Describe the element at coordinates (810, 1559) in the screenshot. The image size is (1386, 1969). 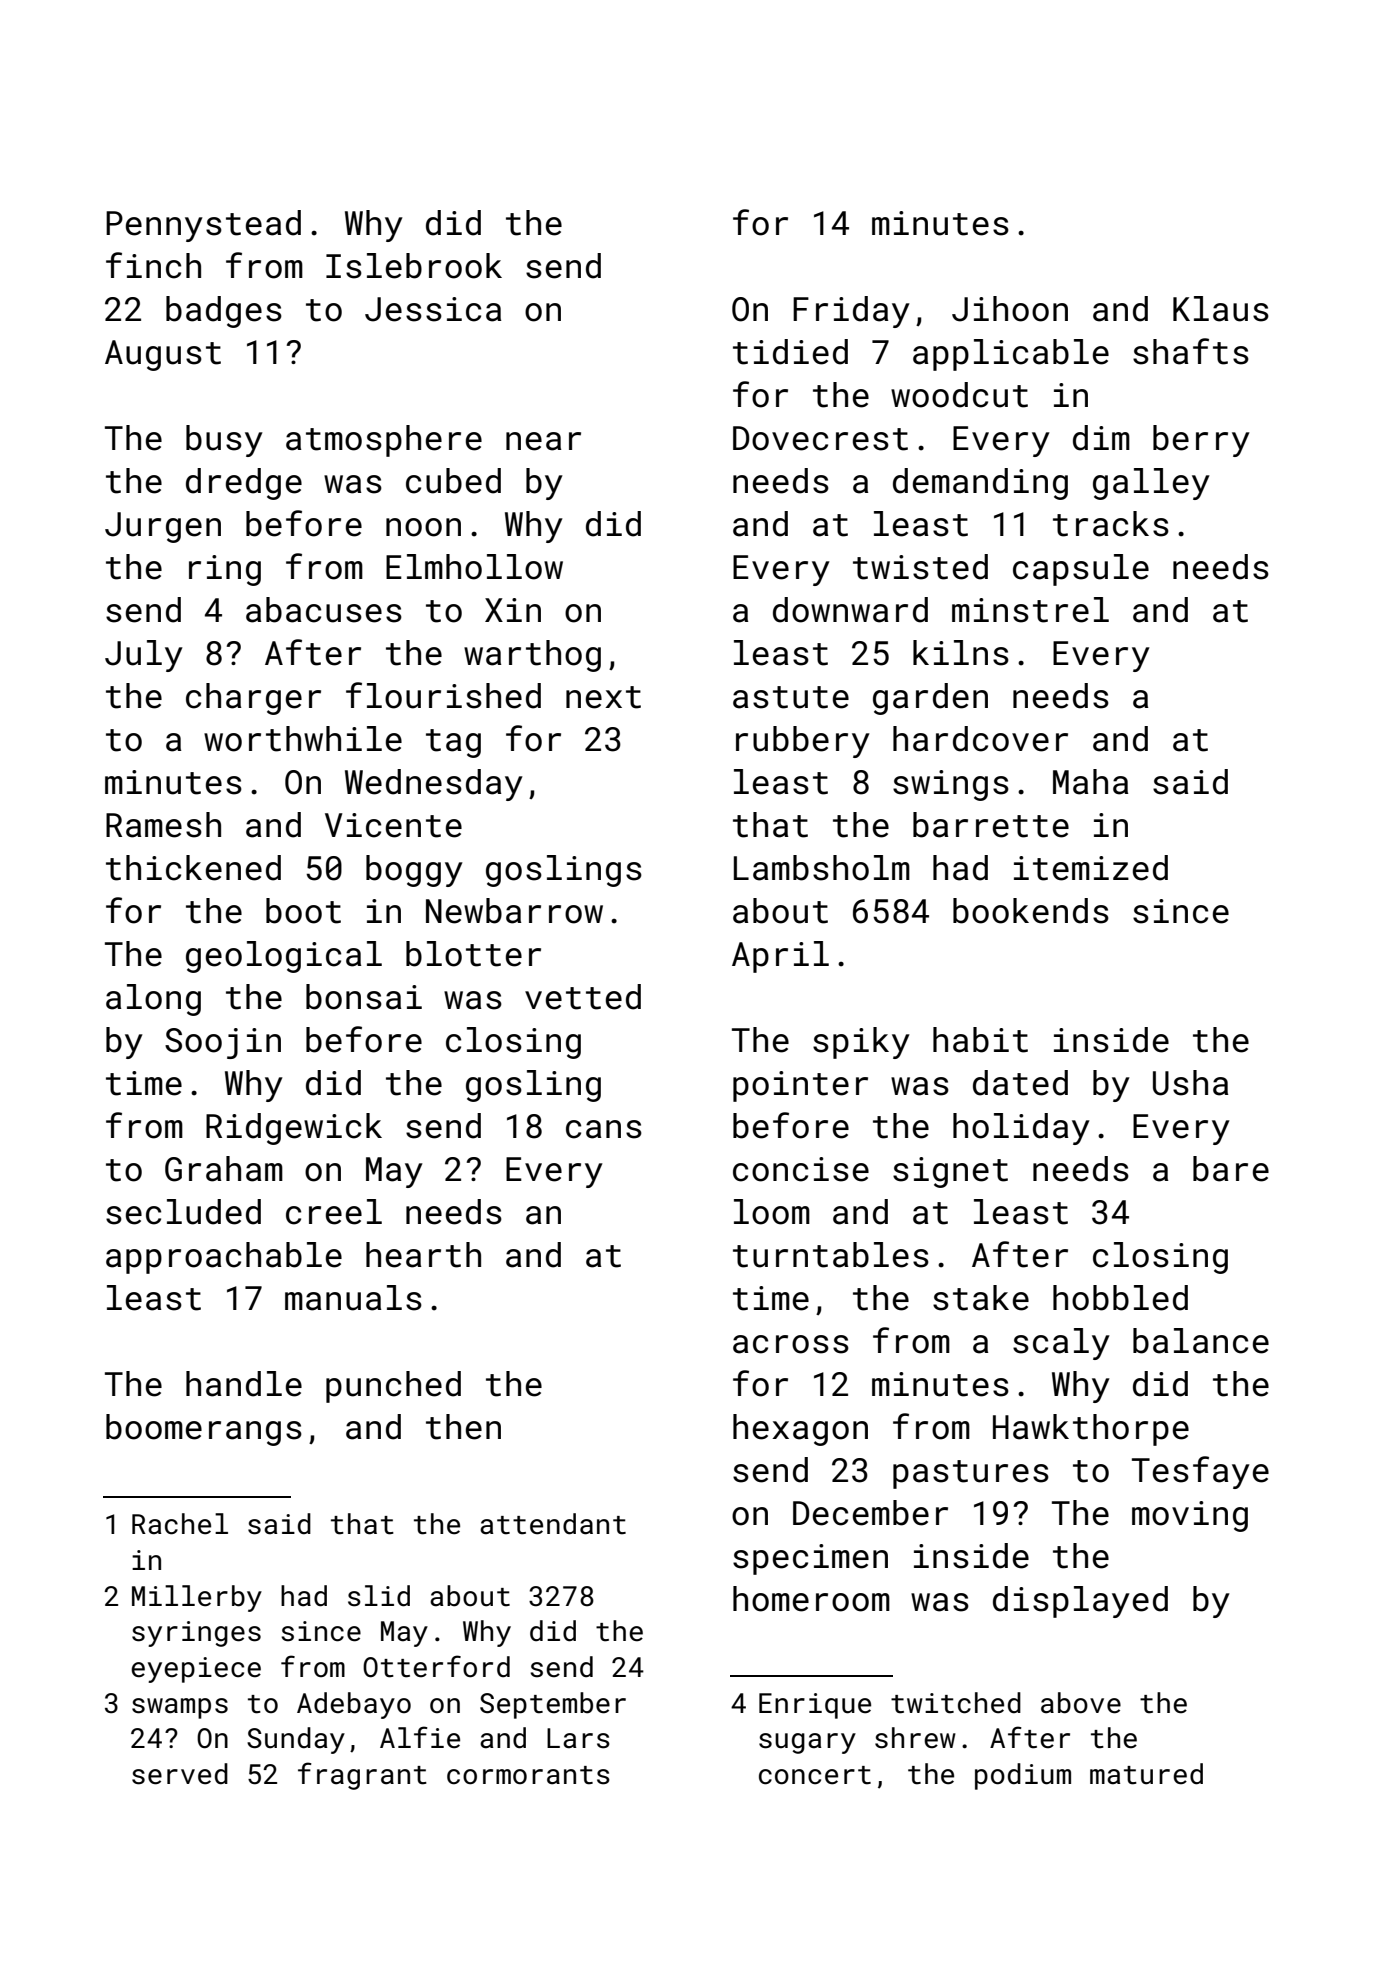
I see `specimen` at that location.
